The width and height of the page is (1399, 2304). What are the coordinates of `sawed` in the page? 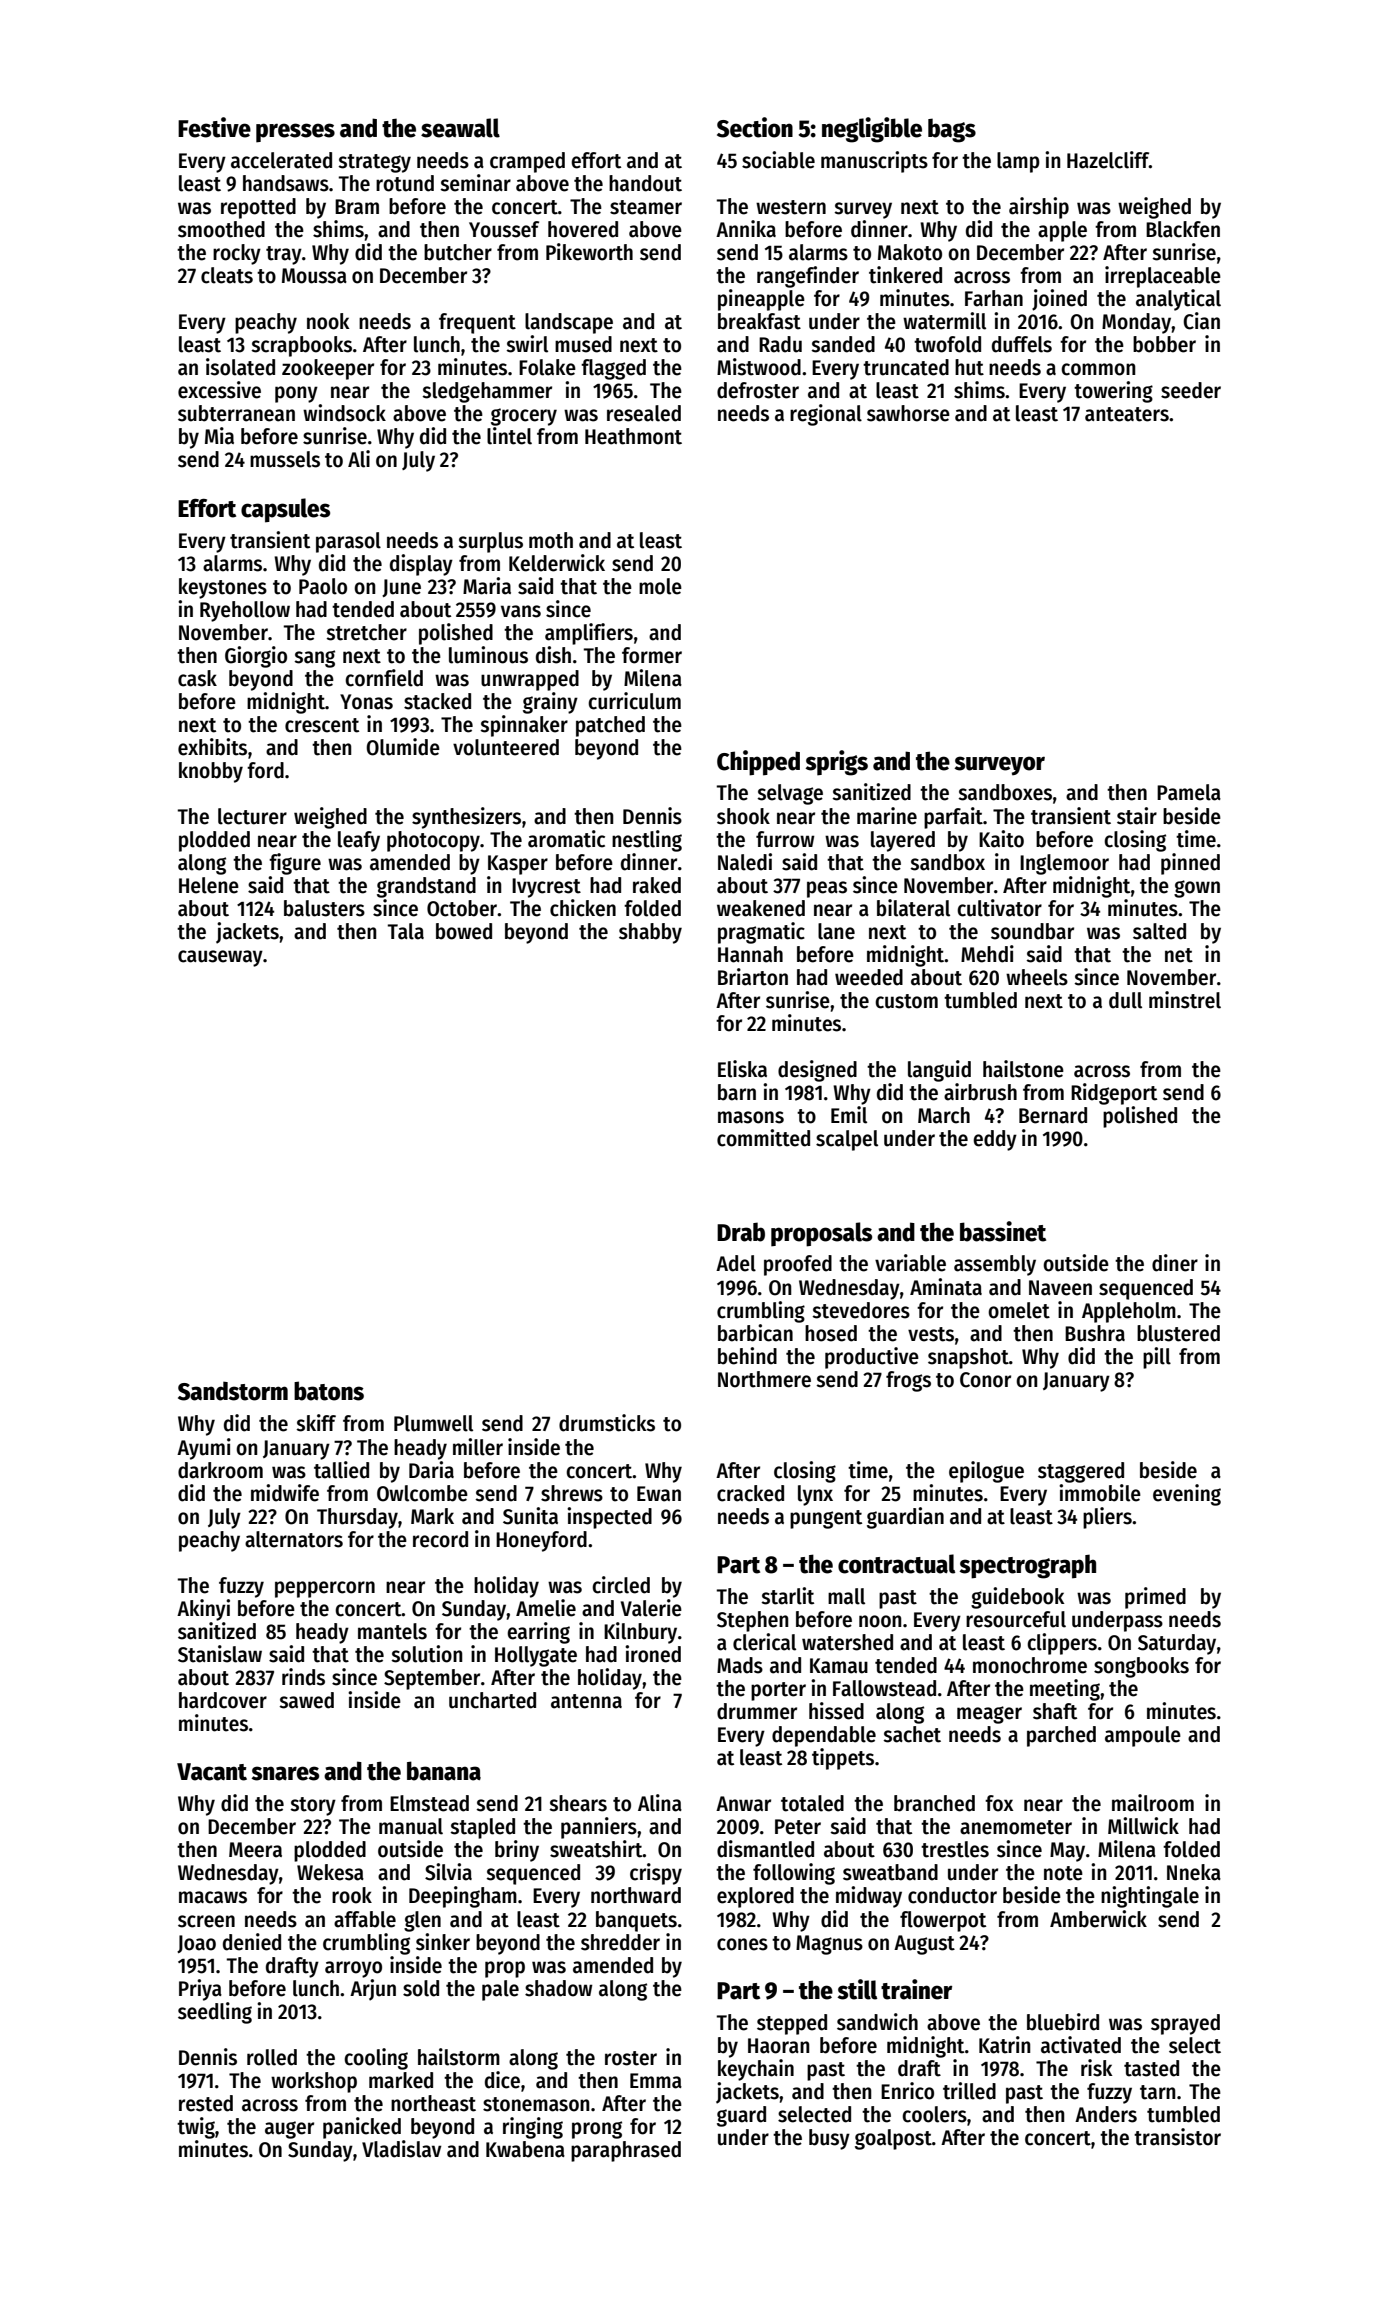 It's located at (306, 1700).
